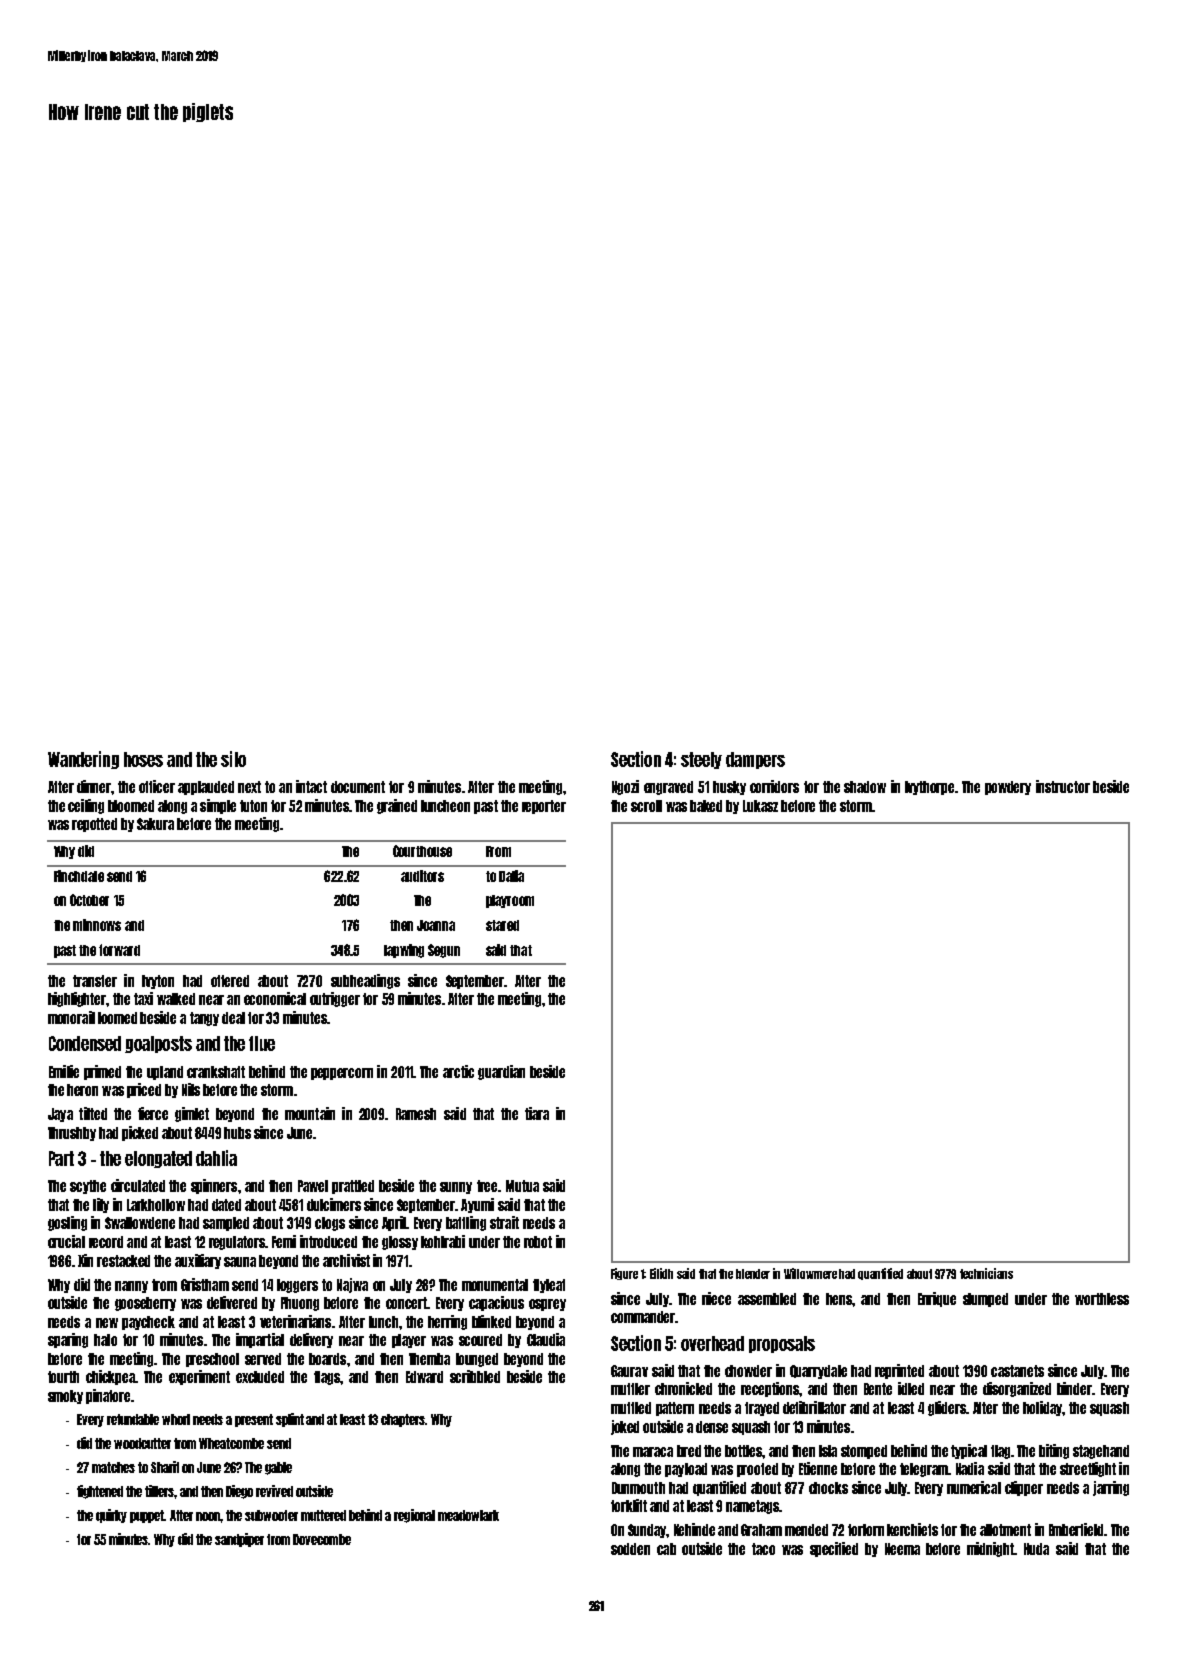 This page has width=1177, height=1665. I want to click on powdery, so click(1008, 788).
